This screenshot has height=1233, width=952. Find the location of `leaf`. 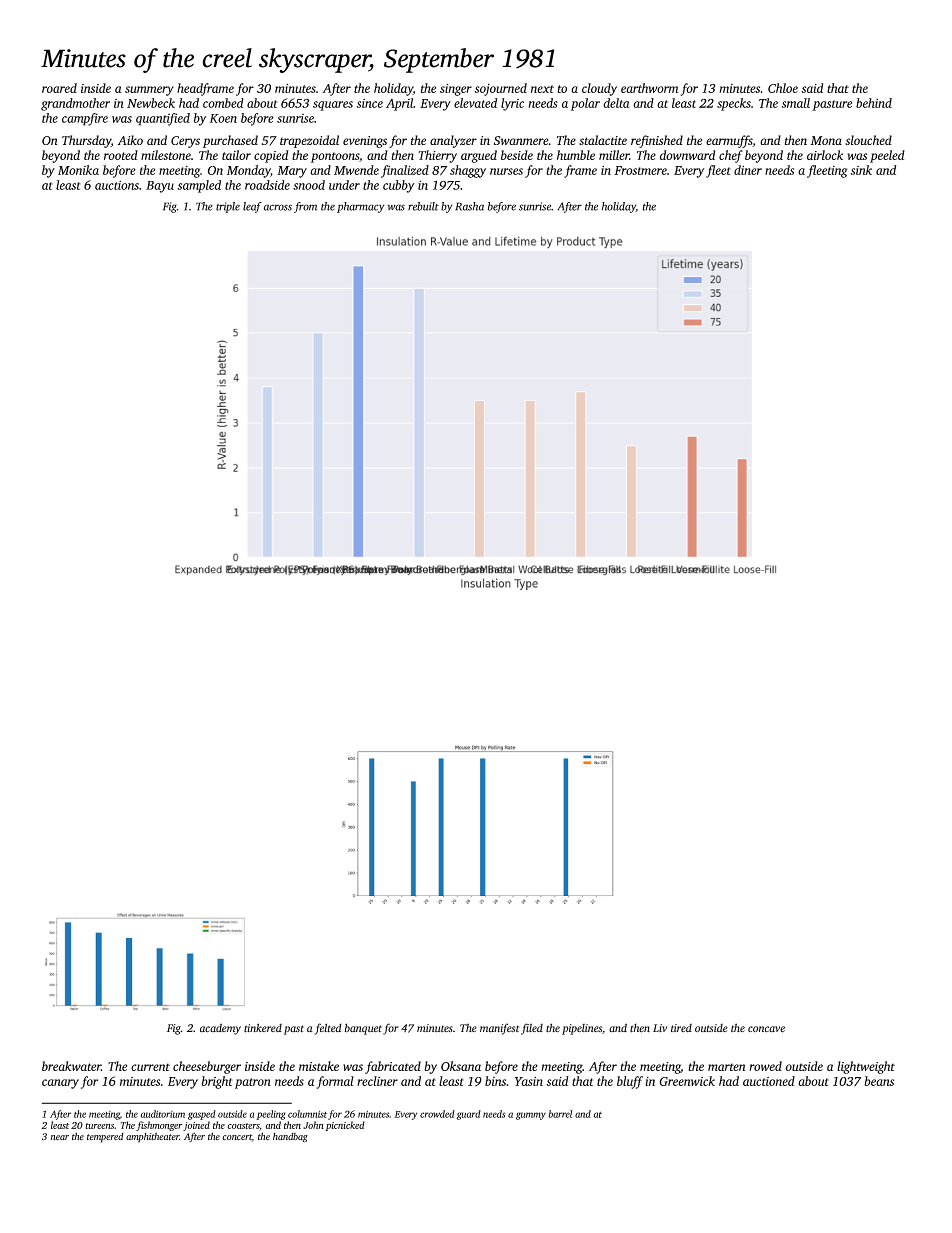

leaf is located at coordinates (252, 207).
